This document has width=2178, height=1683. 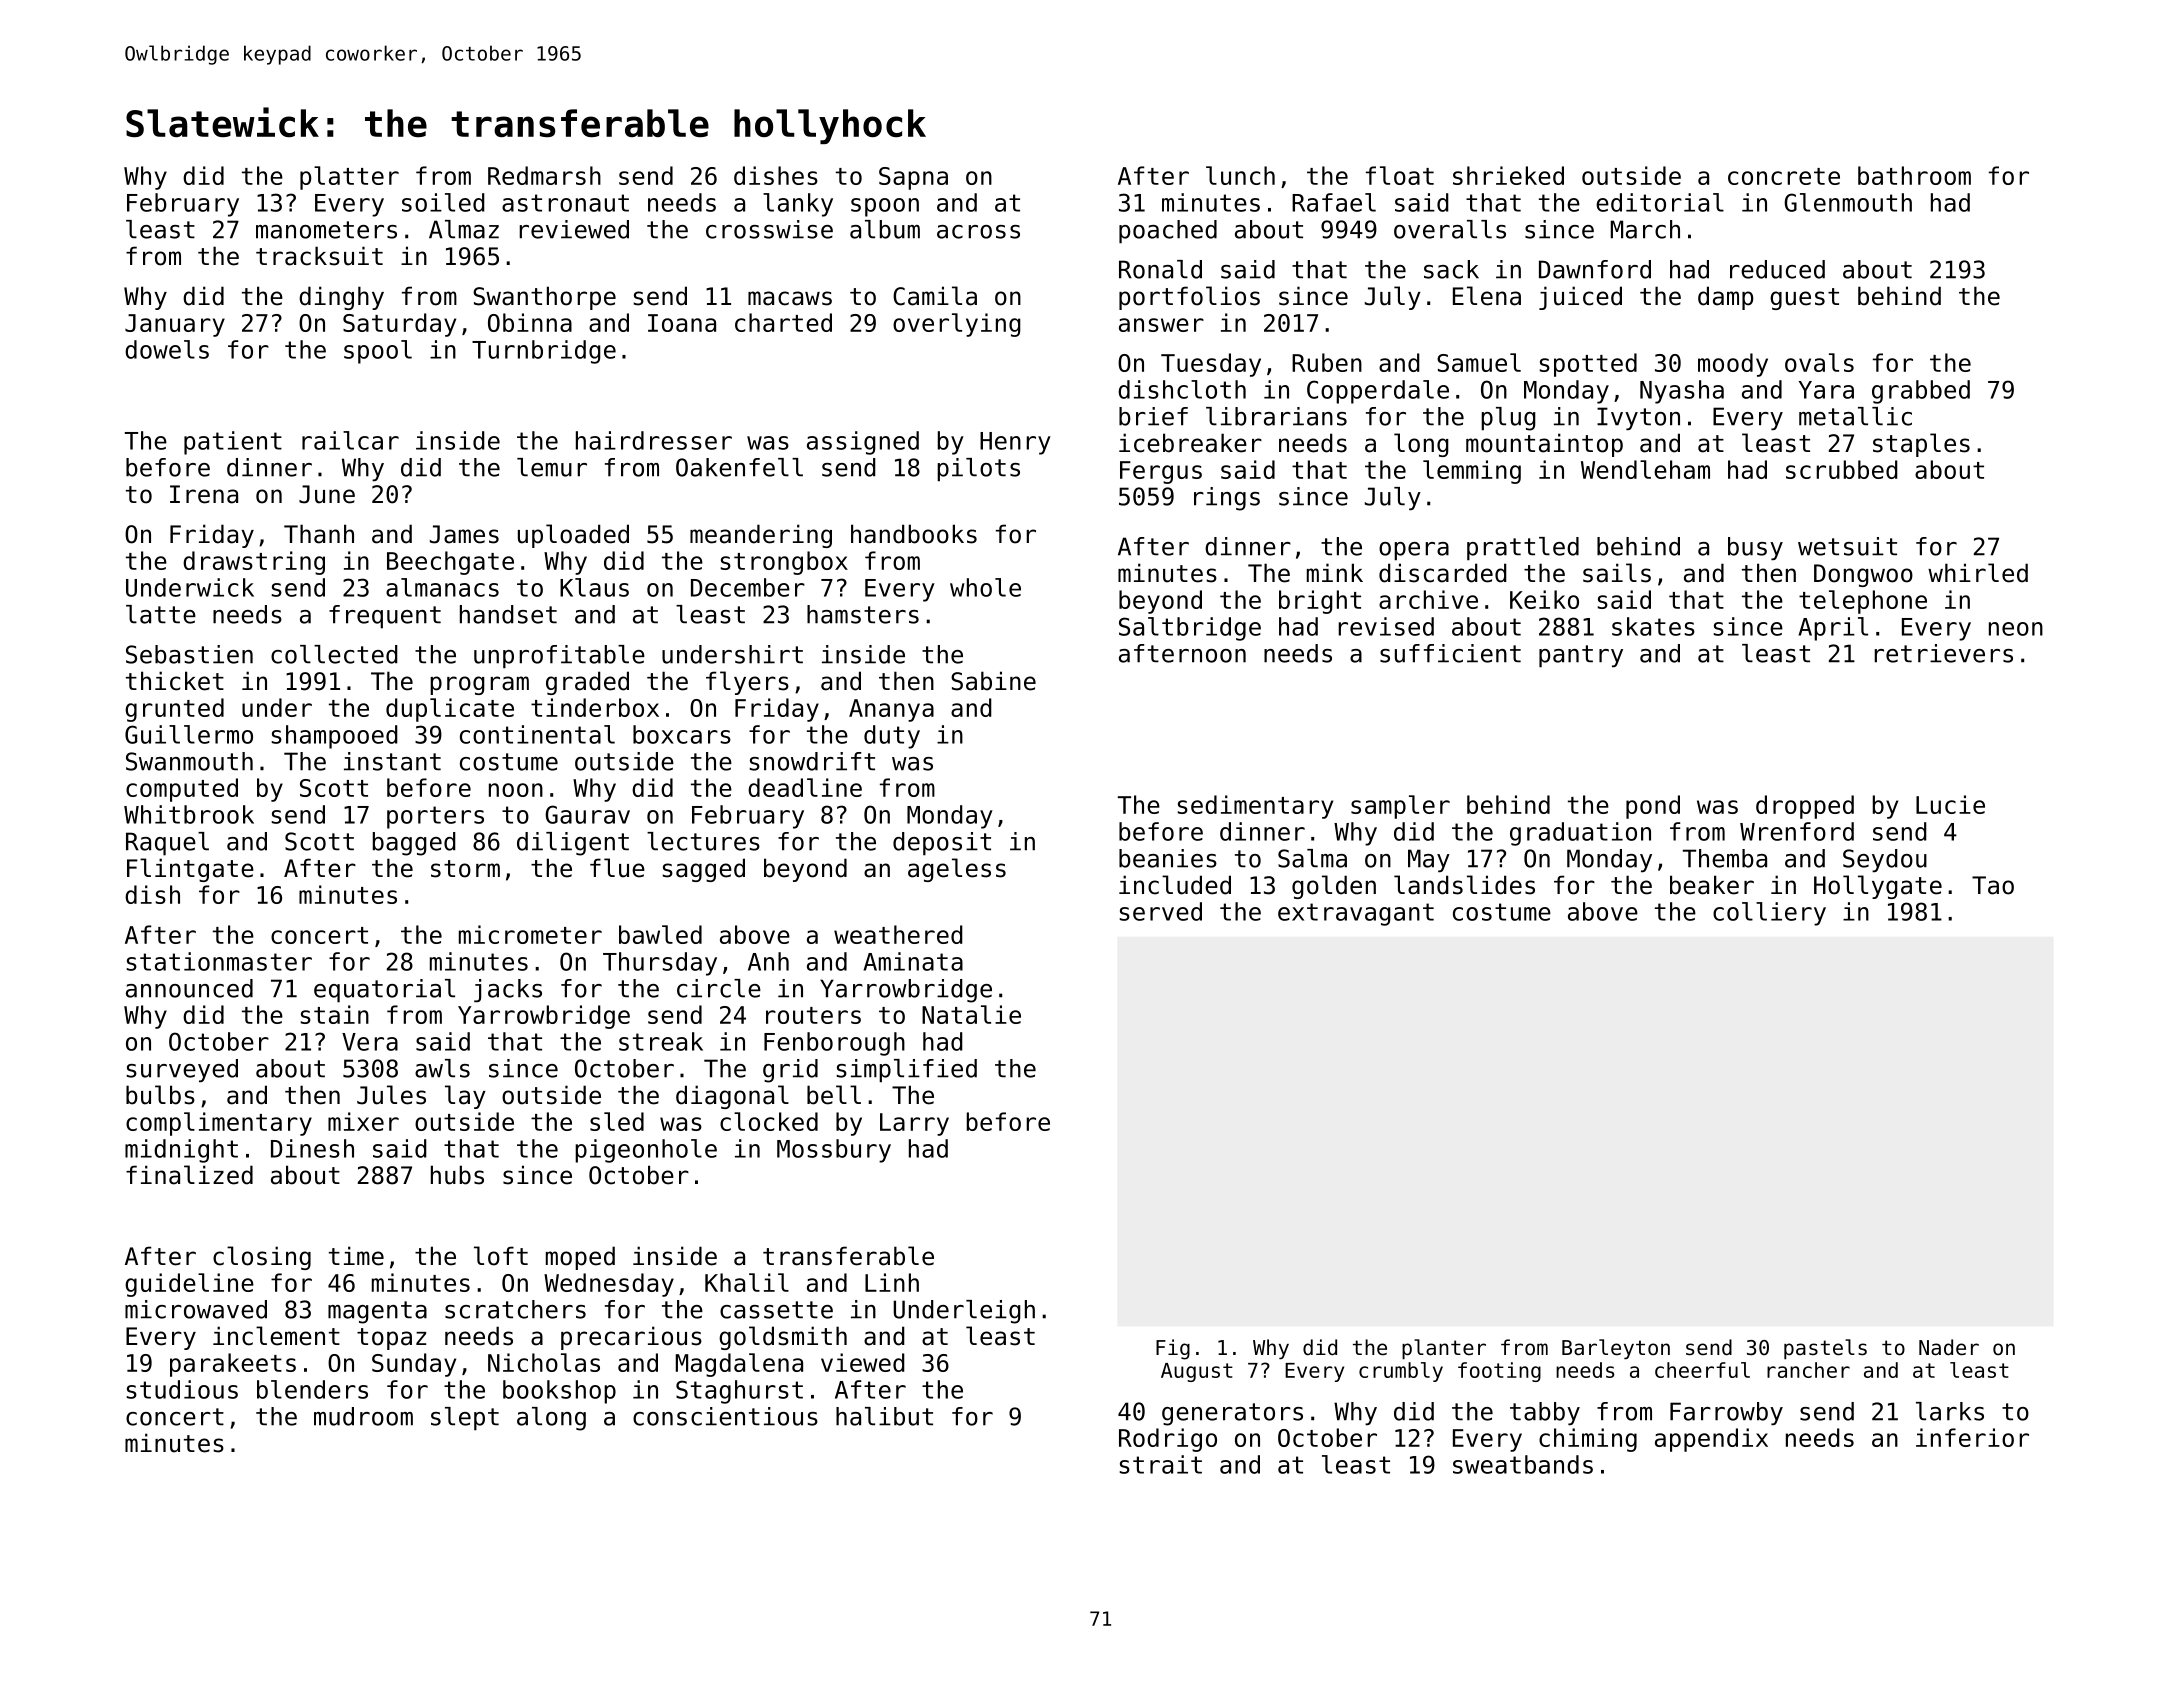 What do you see at coordinates (1160, 1464) in the document?
I see `strait` at bounding box center [1160, 1464].
